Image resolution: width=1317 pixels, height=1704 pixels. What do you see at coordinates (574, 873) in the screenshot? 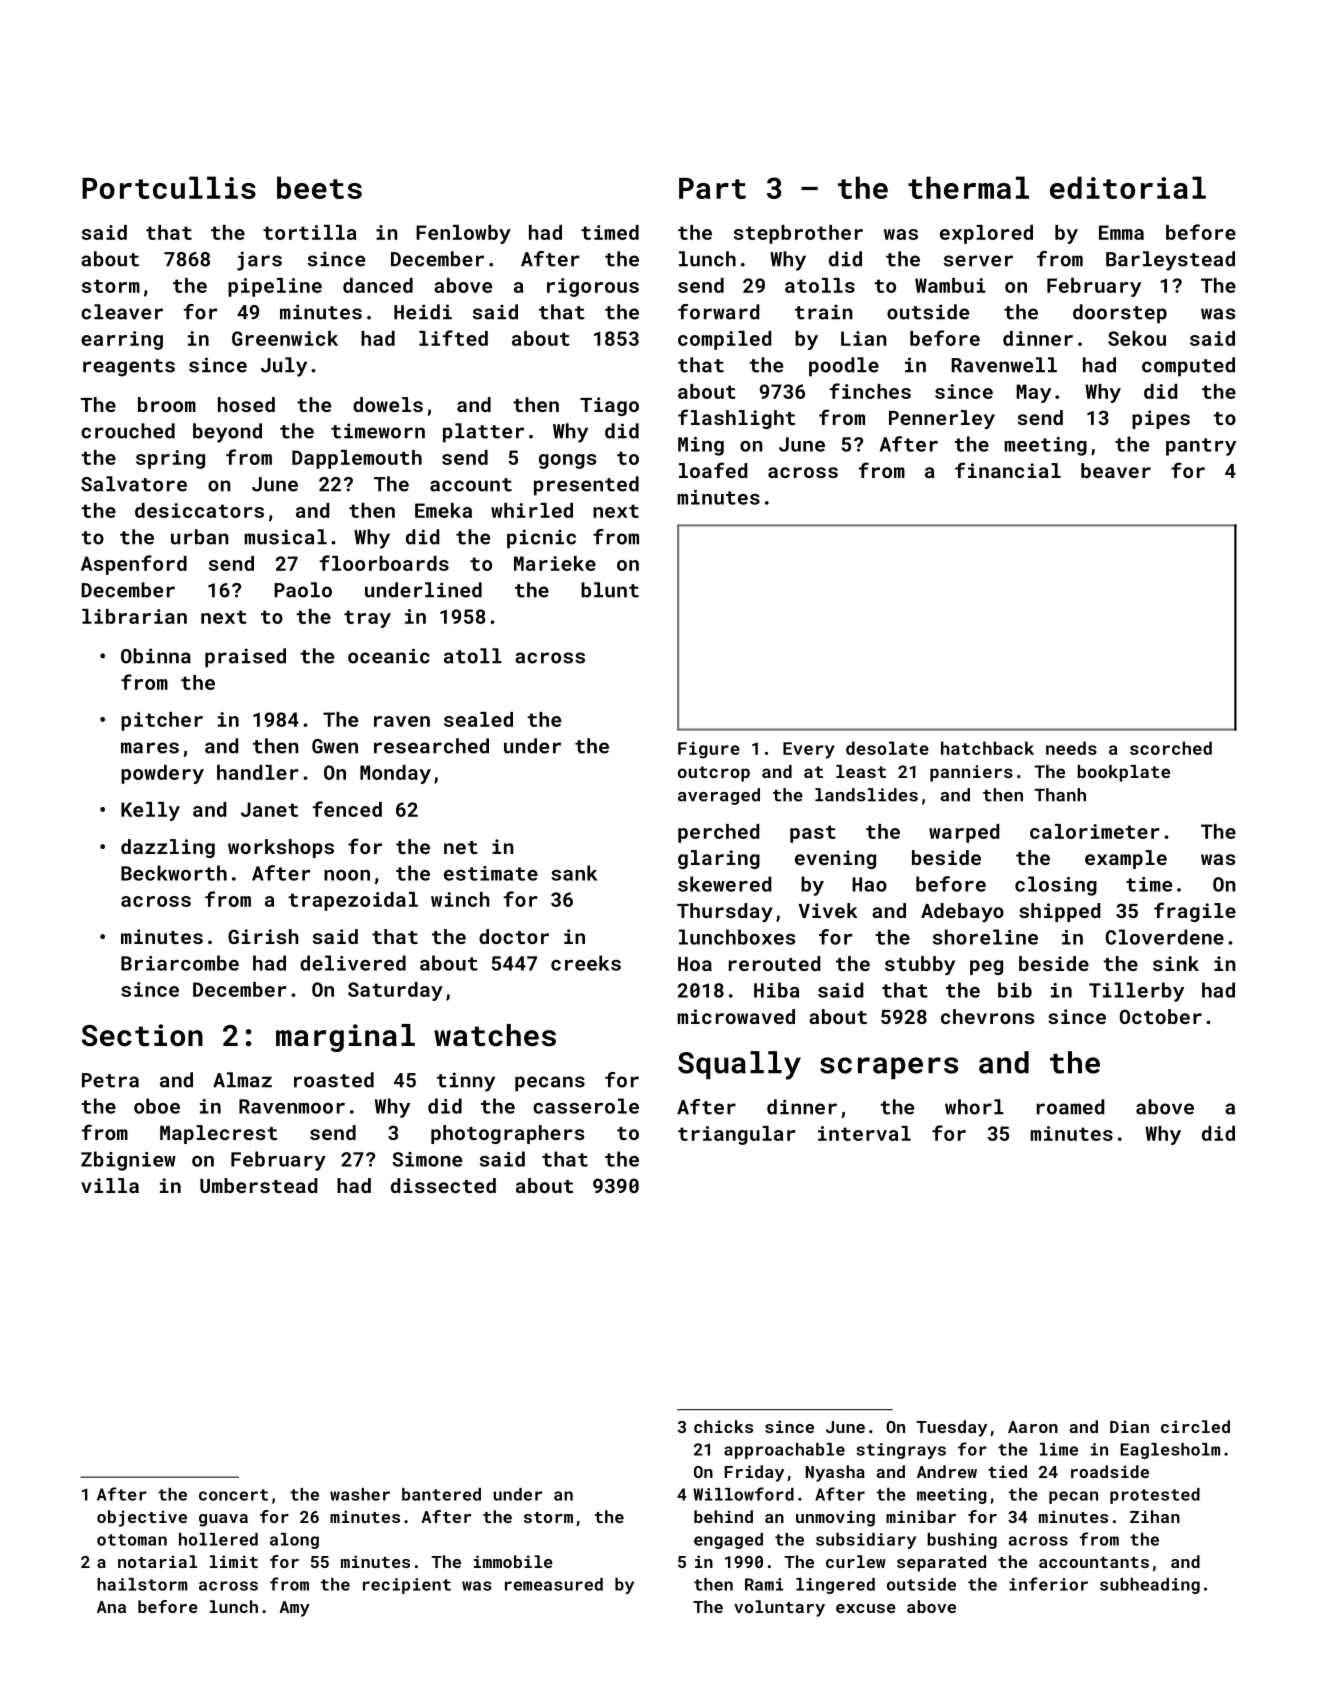
I see `sank` at bounding box center [574, 873].
